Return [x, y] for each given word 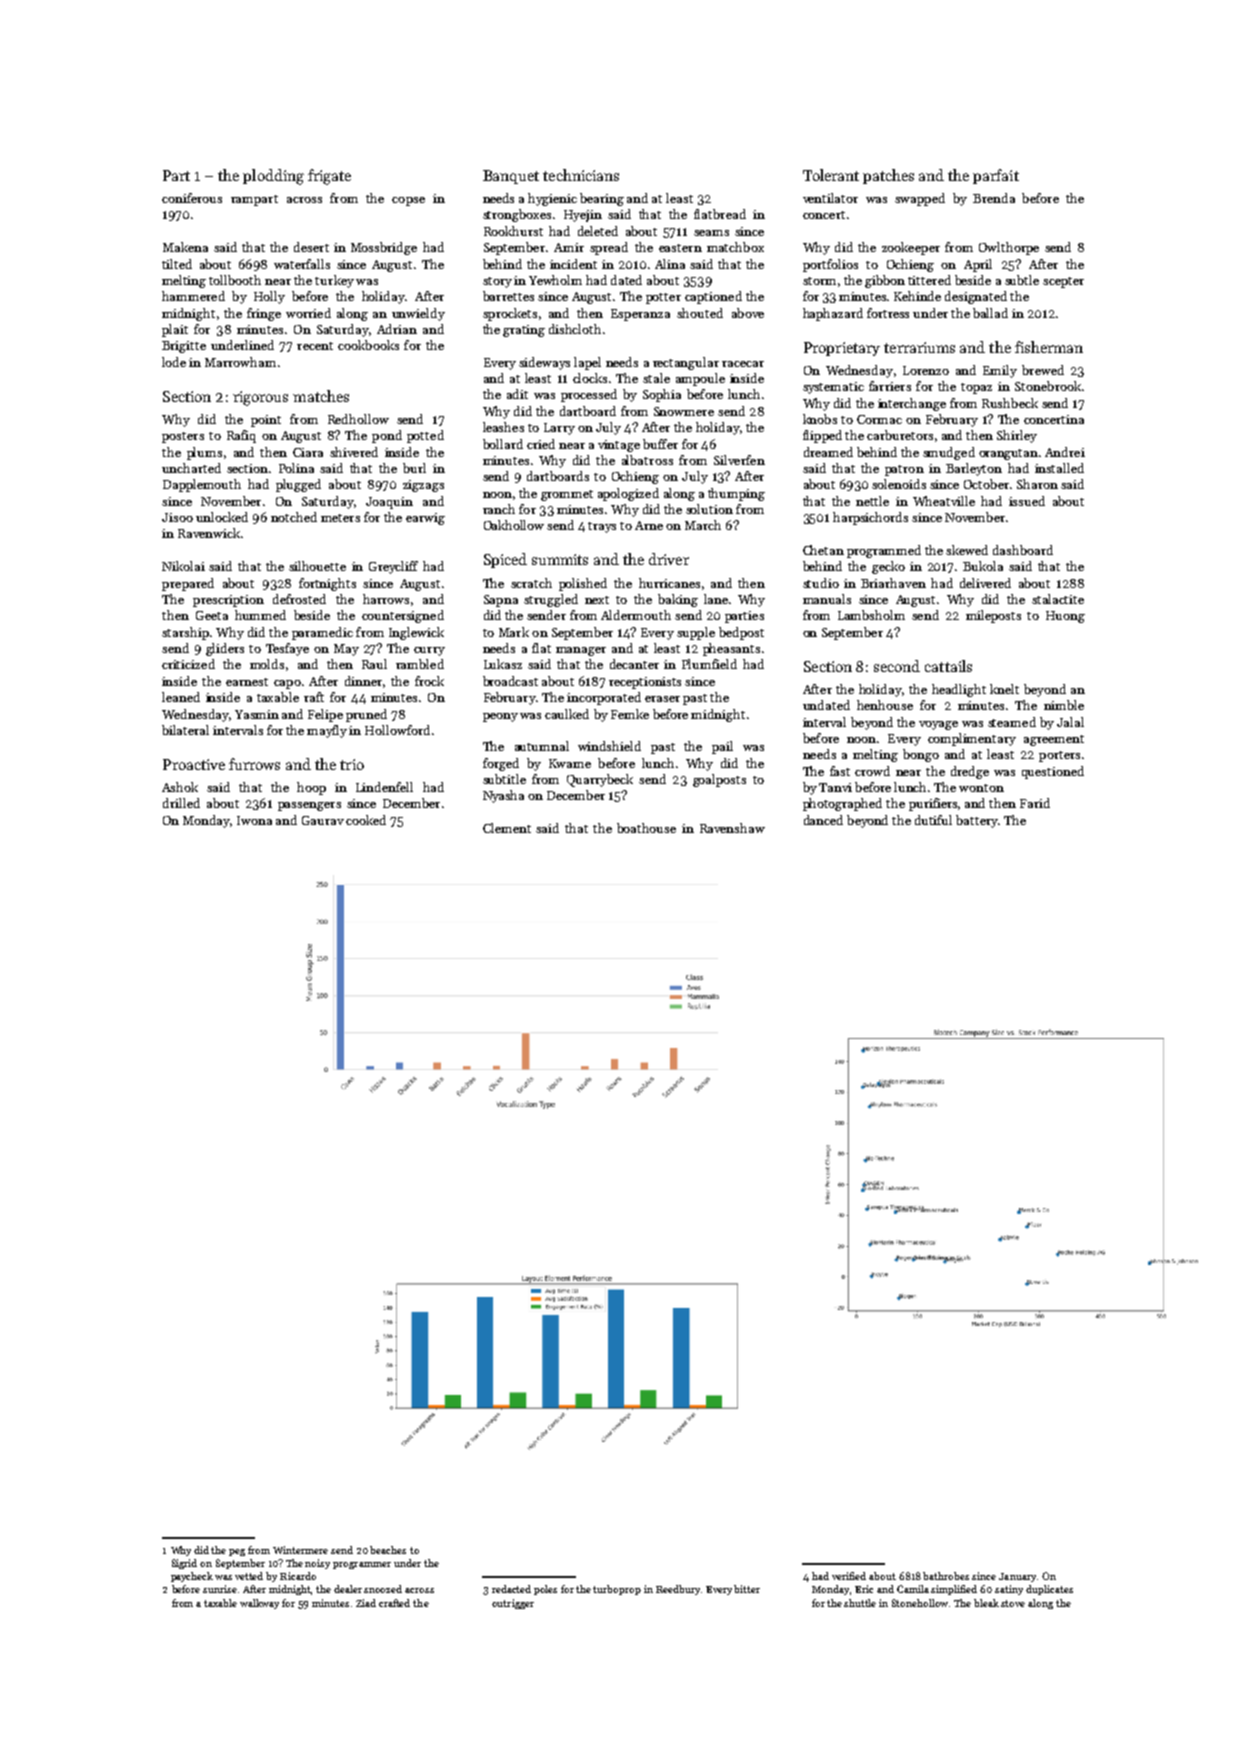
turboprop [617, 1590]
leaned [181, 697]
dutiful [933, 820]
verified [849, 1576]
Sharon [1037, 484]
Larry [559, 429]
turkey [334, 281]
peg [237, 1552]
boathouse [646, 828]
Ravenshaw [732, 828]
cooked [366, 820]
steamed [1012, 722]
